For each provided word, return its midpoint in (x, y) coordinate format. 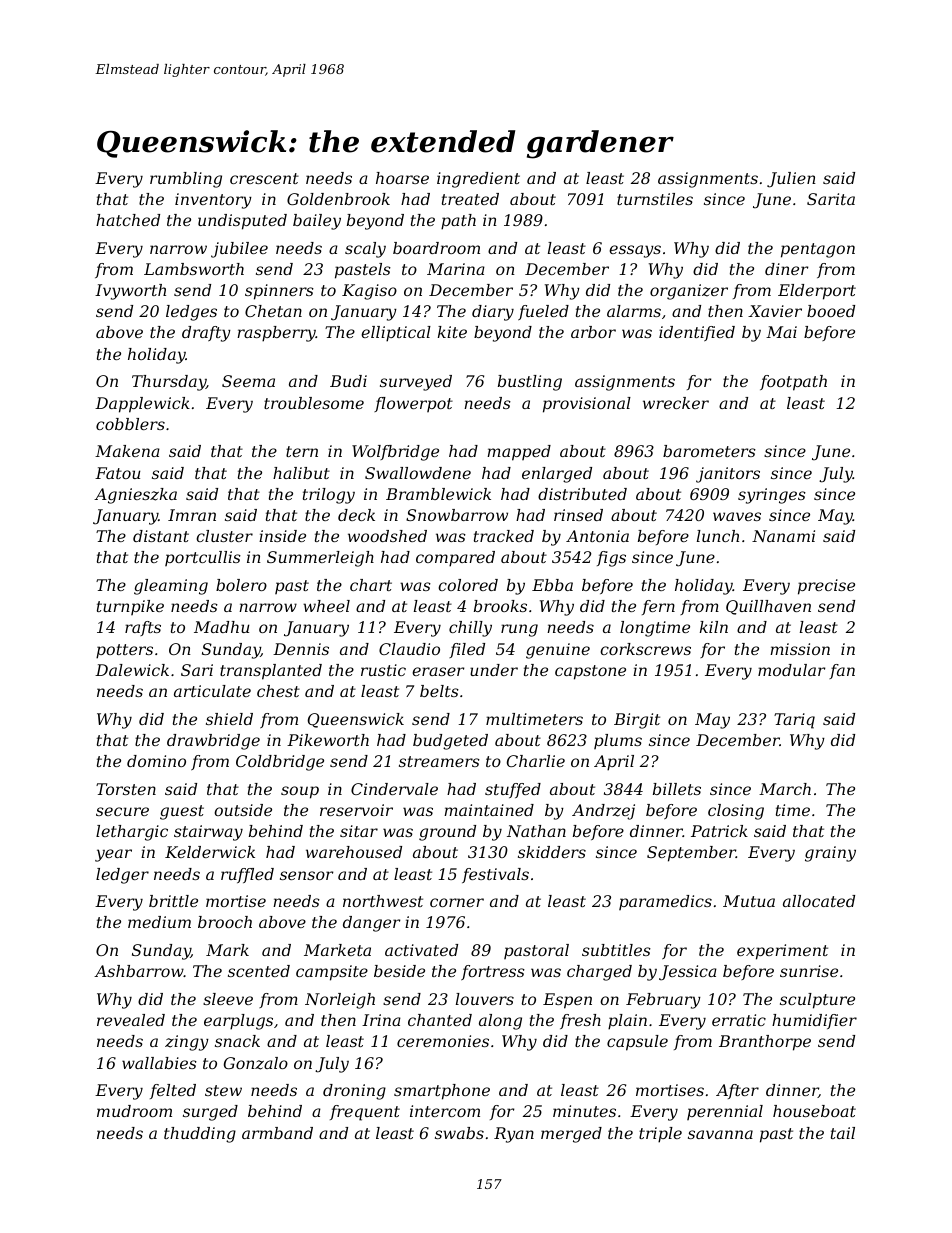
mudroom (134, 1111)
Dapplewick (142, 405)
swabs (459, 1133)
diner (786, 269)
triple (660, 1135)
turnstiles (655, 199)
